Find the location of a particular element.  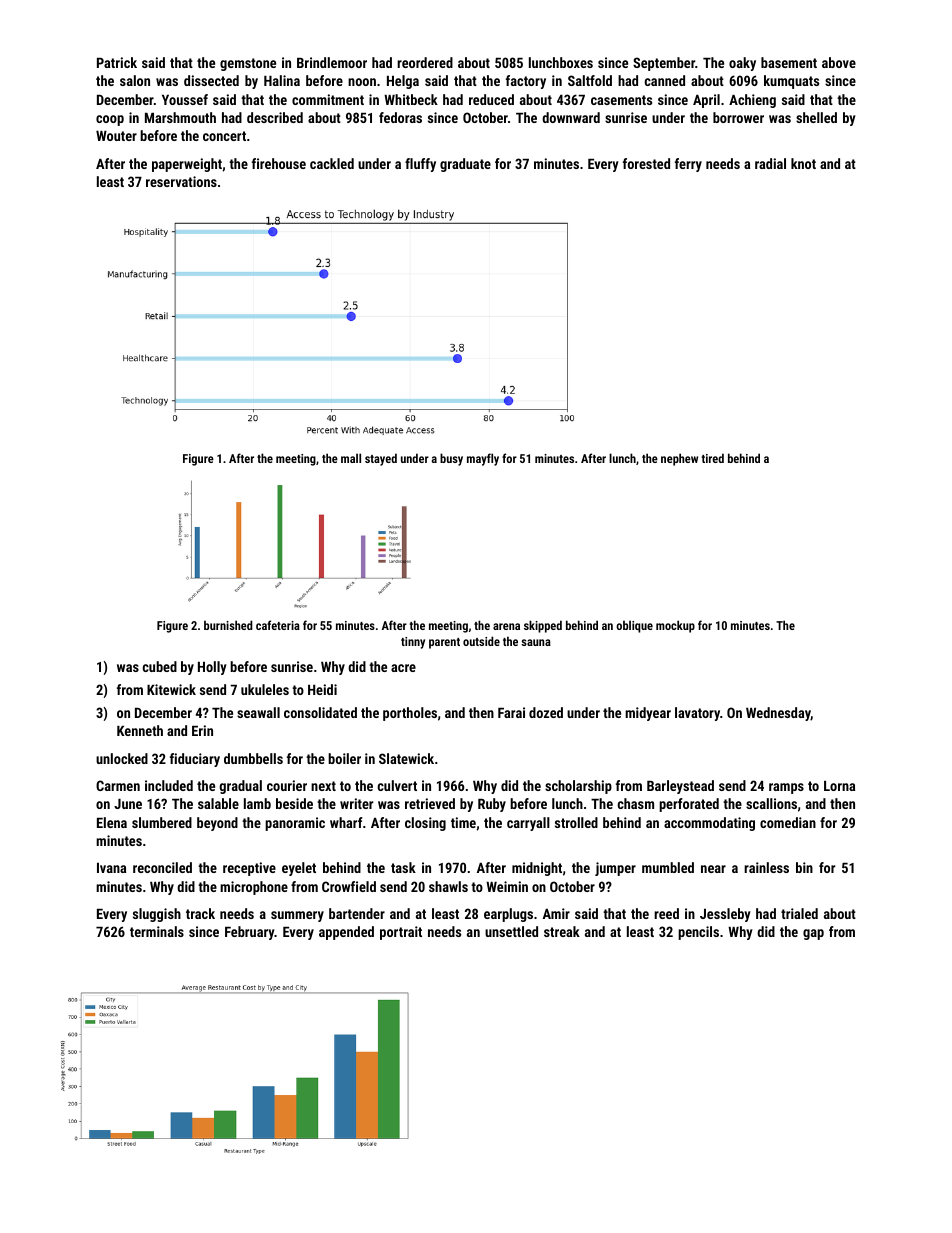

tired is located at coordinates (712, 458).
